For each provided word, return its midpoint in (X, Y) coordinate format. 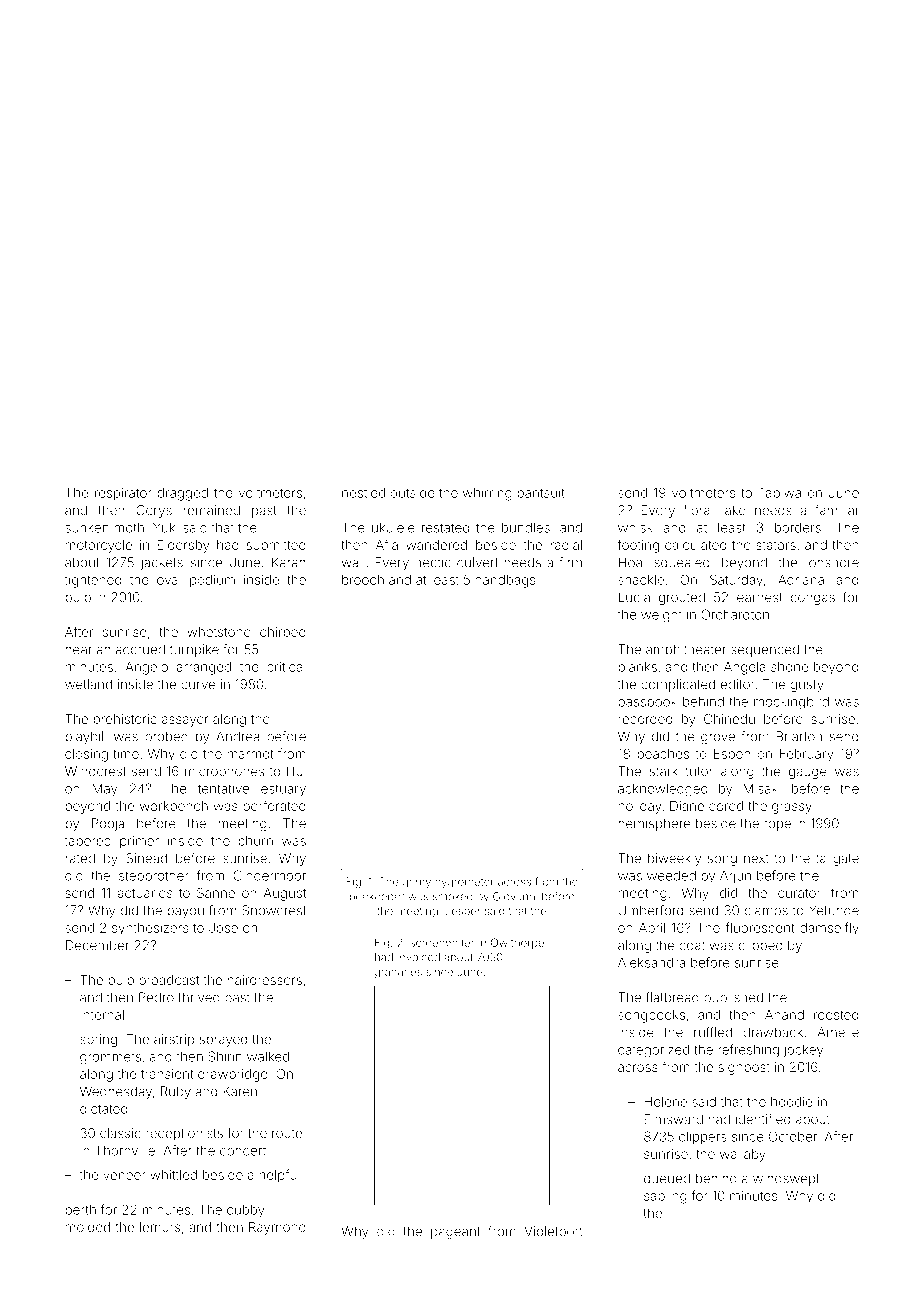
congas (813, 599)
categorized (653, 1051)
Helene (665, 1102)
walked (268, 1056)
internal (102, 1015)
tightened (93, 581)
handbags (505, 581)
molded (88, 1227)
